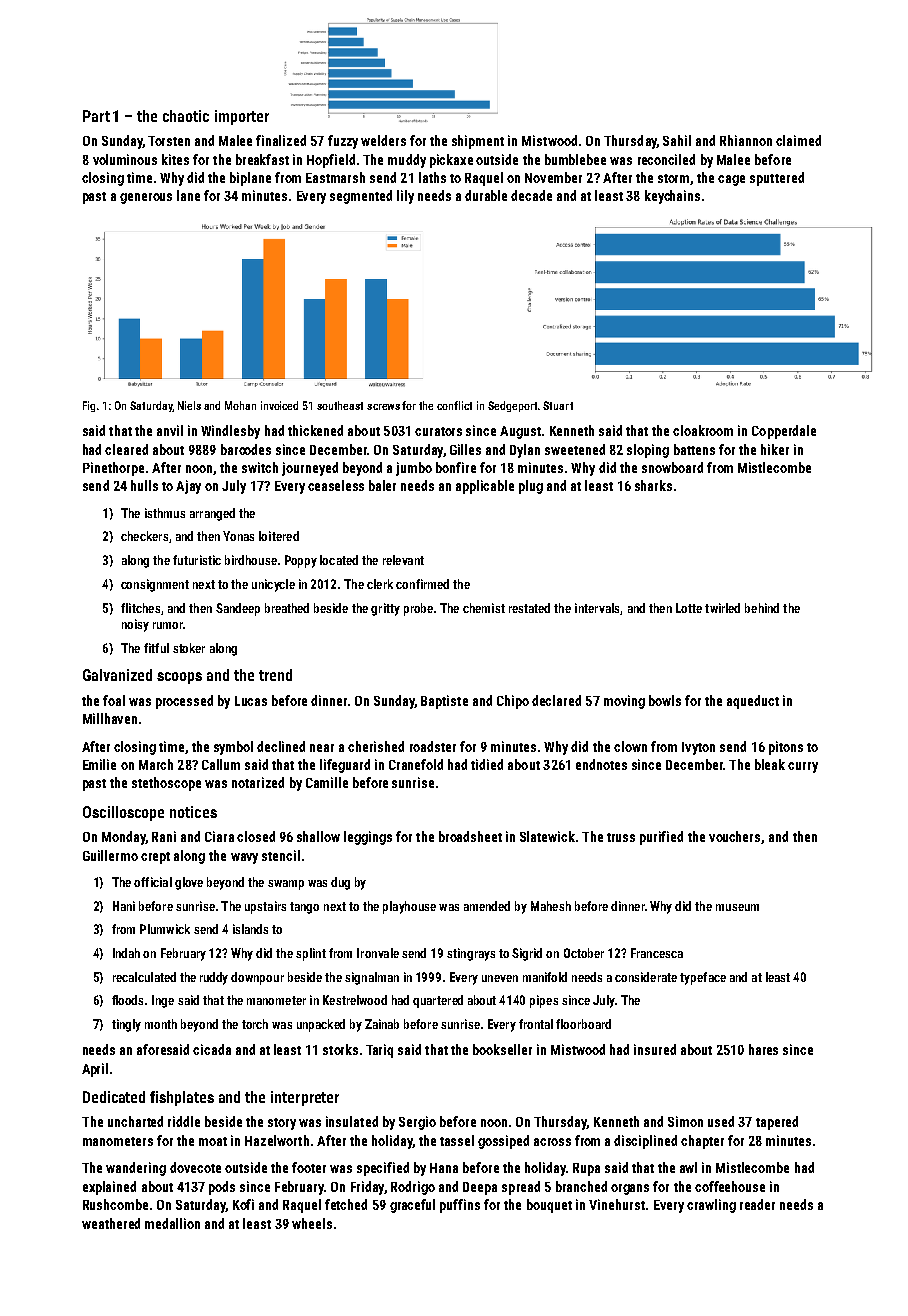 This screenshot has height=1316, width=908. I want to click on chaotic, so click(186, 116).
